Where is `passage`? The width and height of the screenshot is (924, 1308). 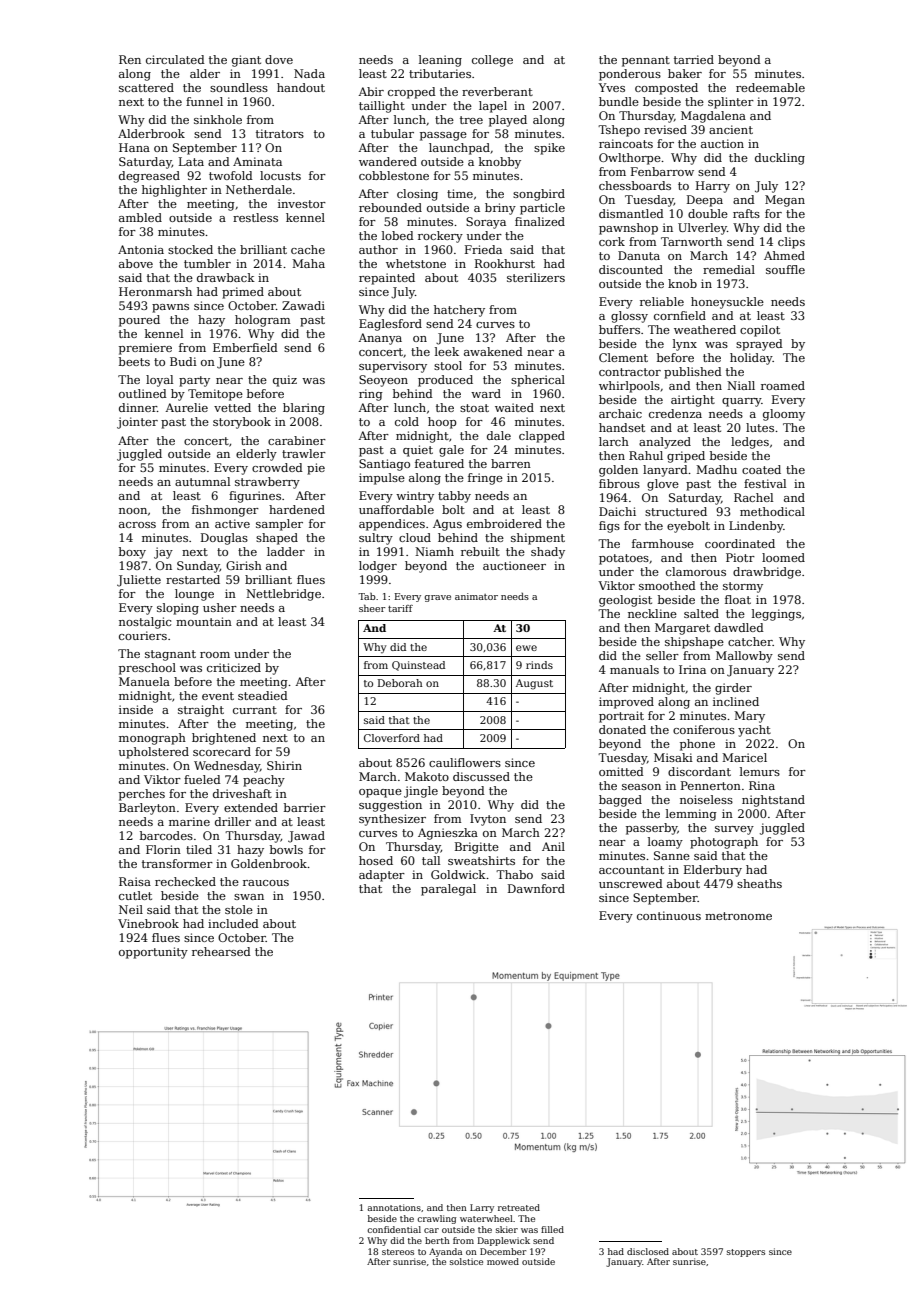
passage is located at coordinates (443, 136).
